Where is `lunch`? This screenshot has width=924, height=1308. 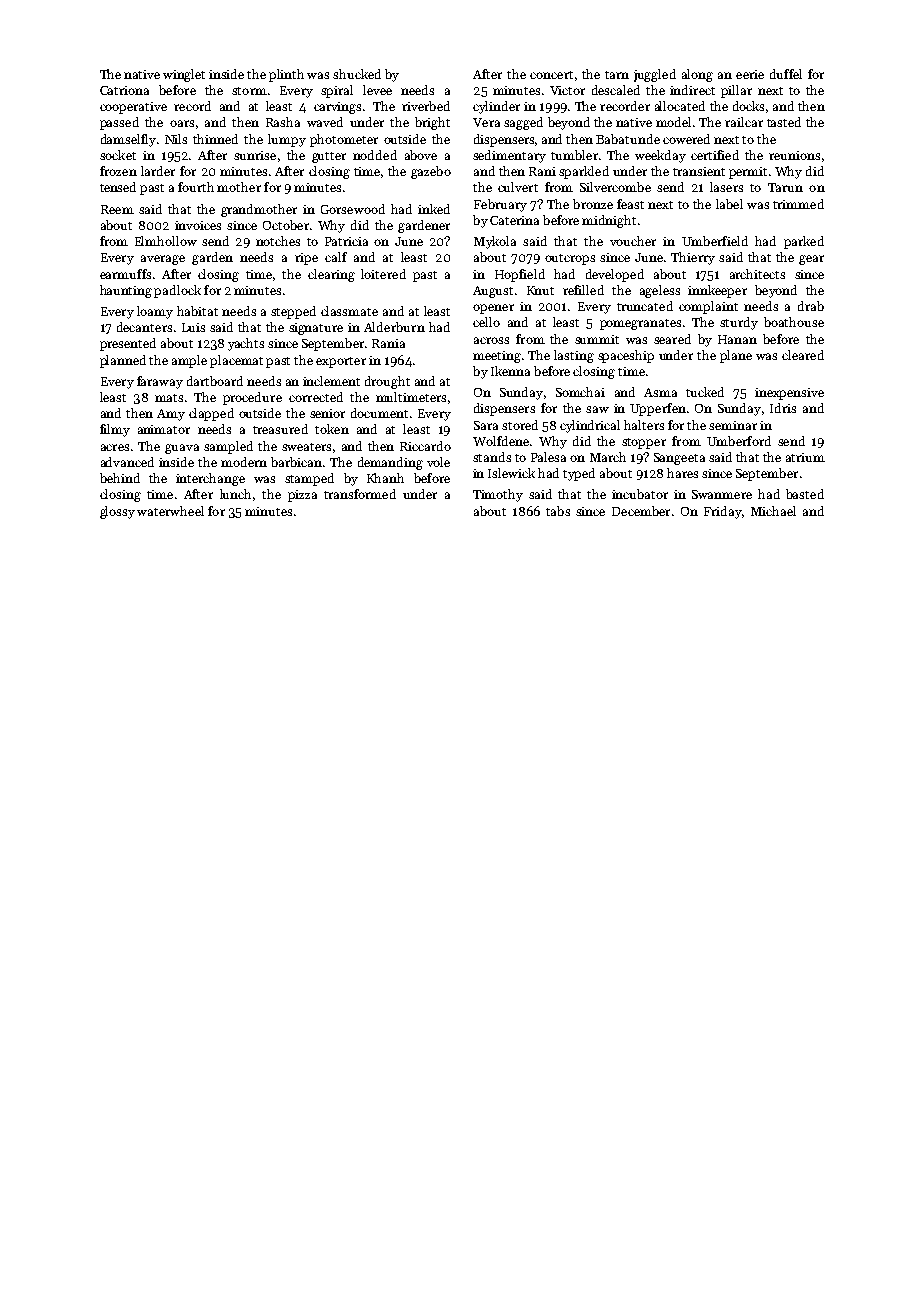 lunch is located at coordinates (235, 494).
